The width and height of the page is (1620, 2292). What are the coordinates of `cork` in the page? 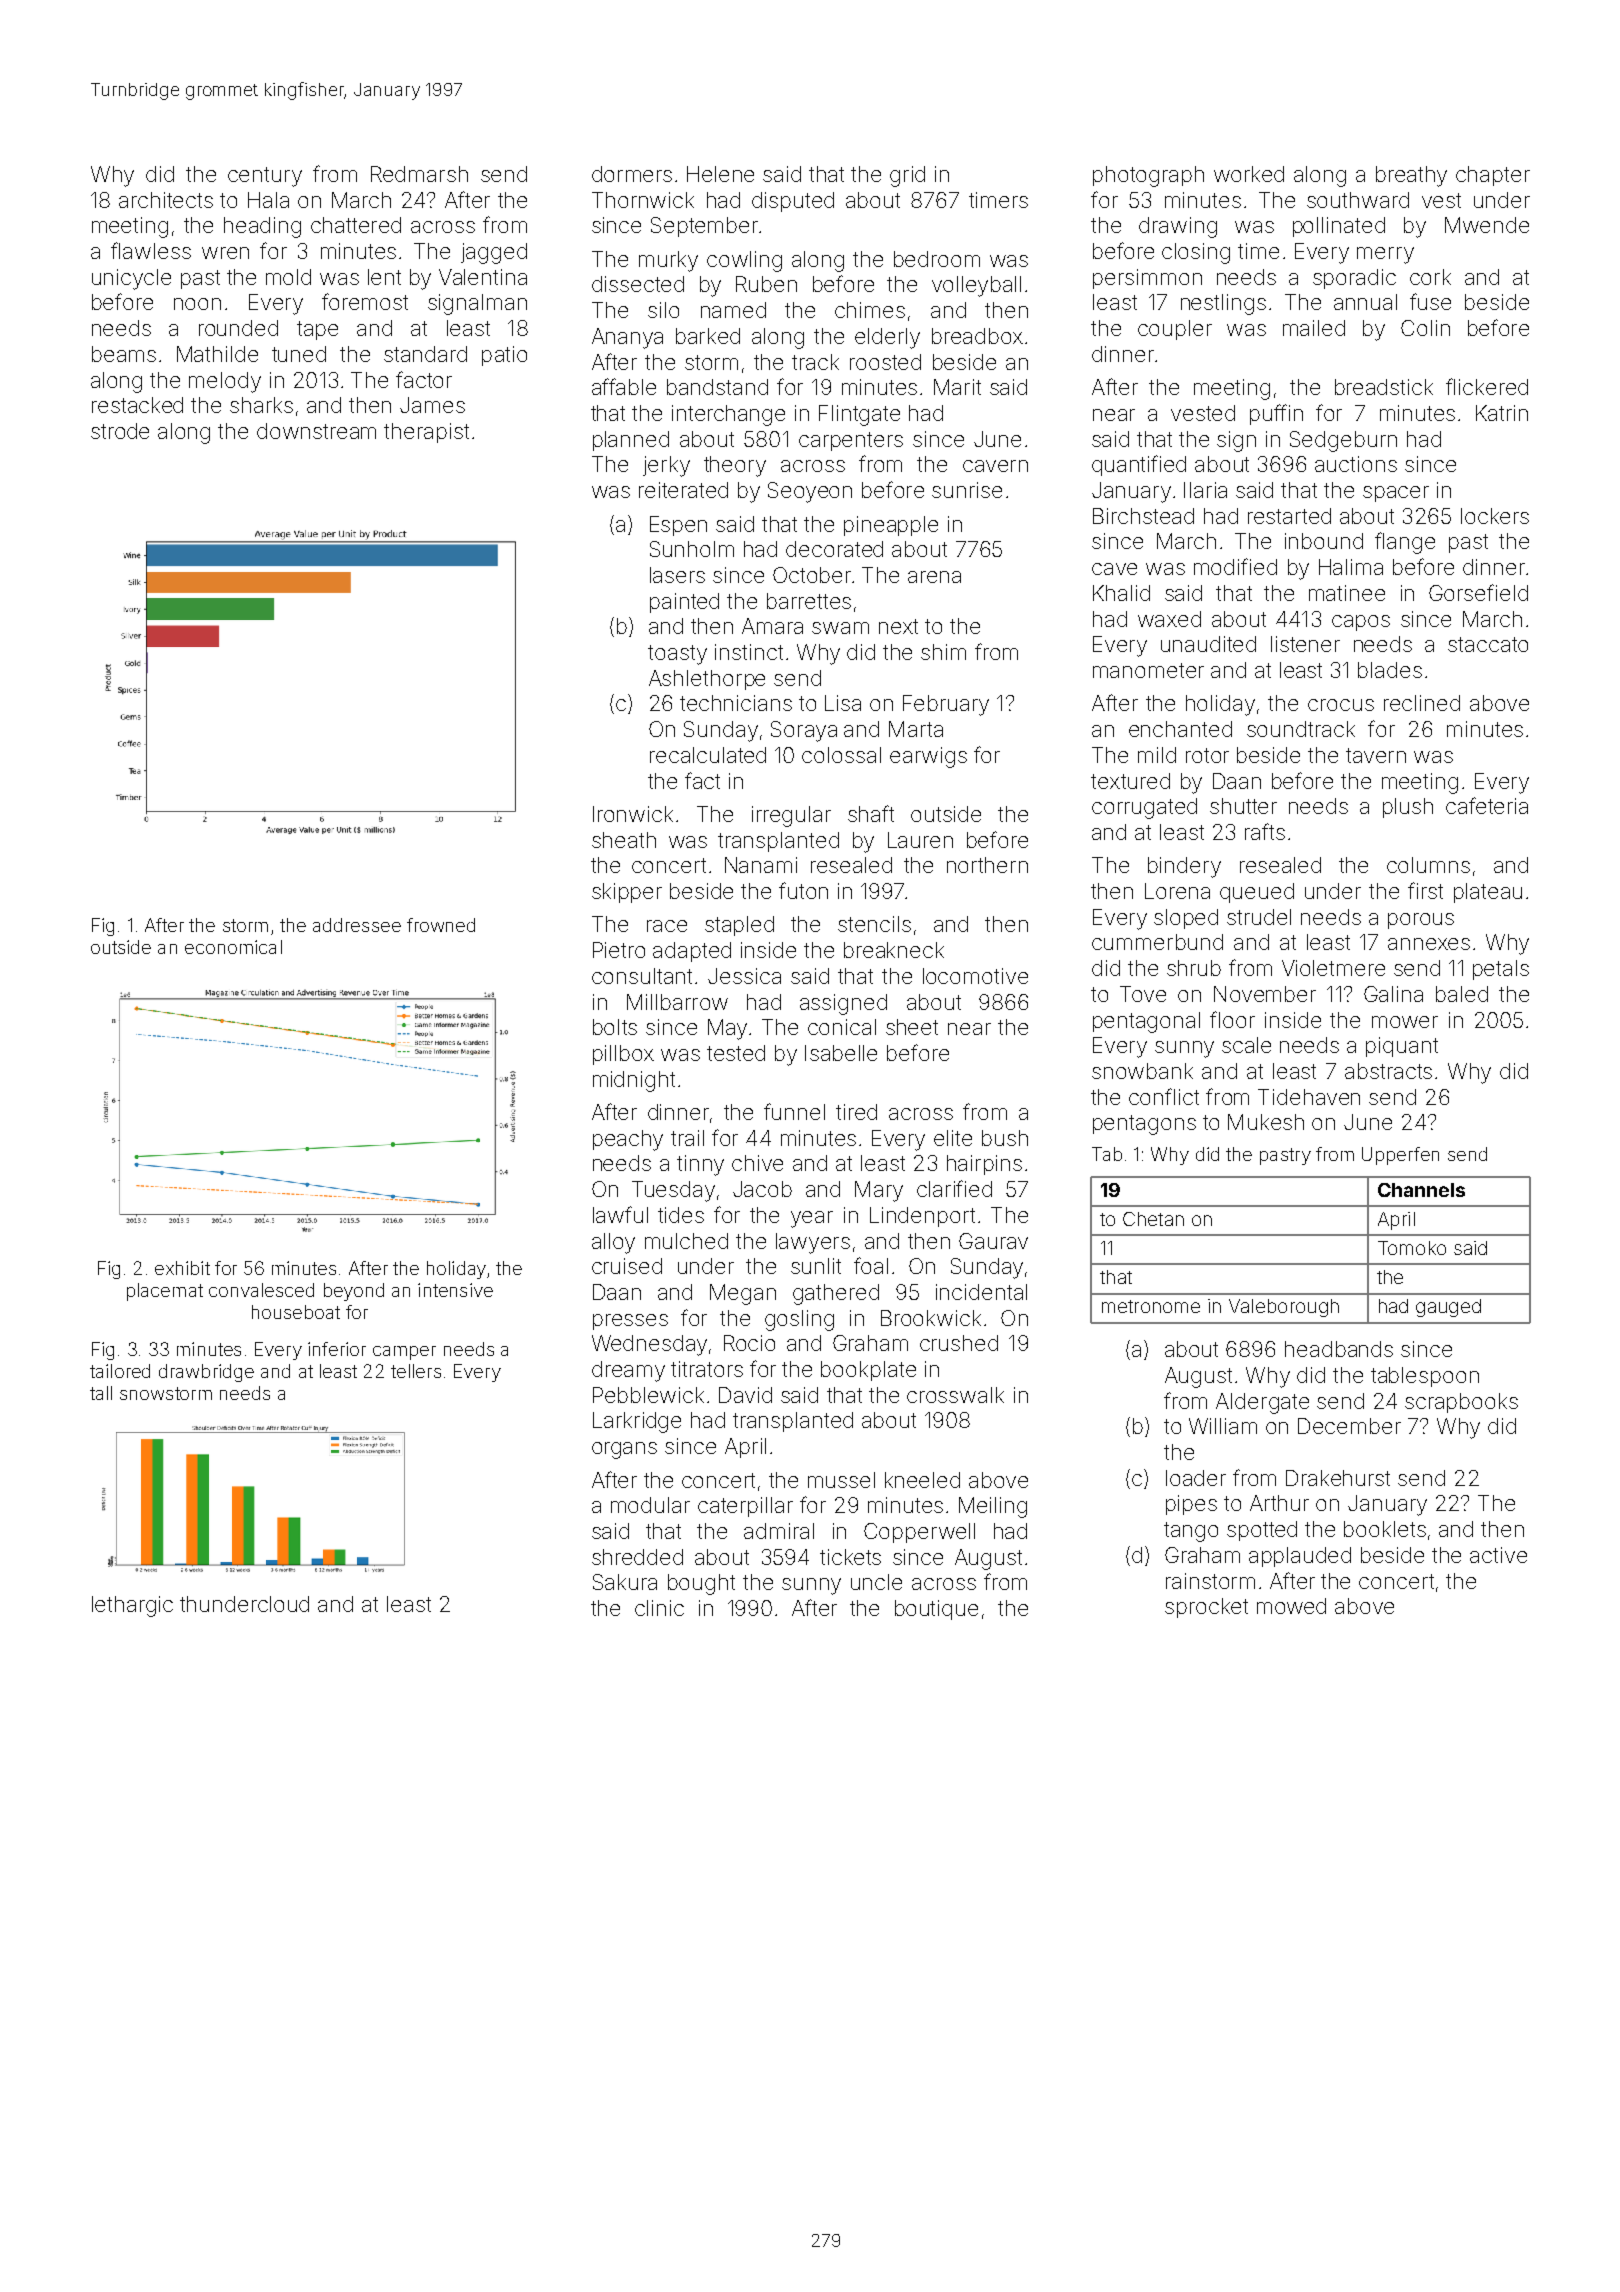 It's located at (1430, 277).
